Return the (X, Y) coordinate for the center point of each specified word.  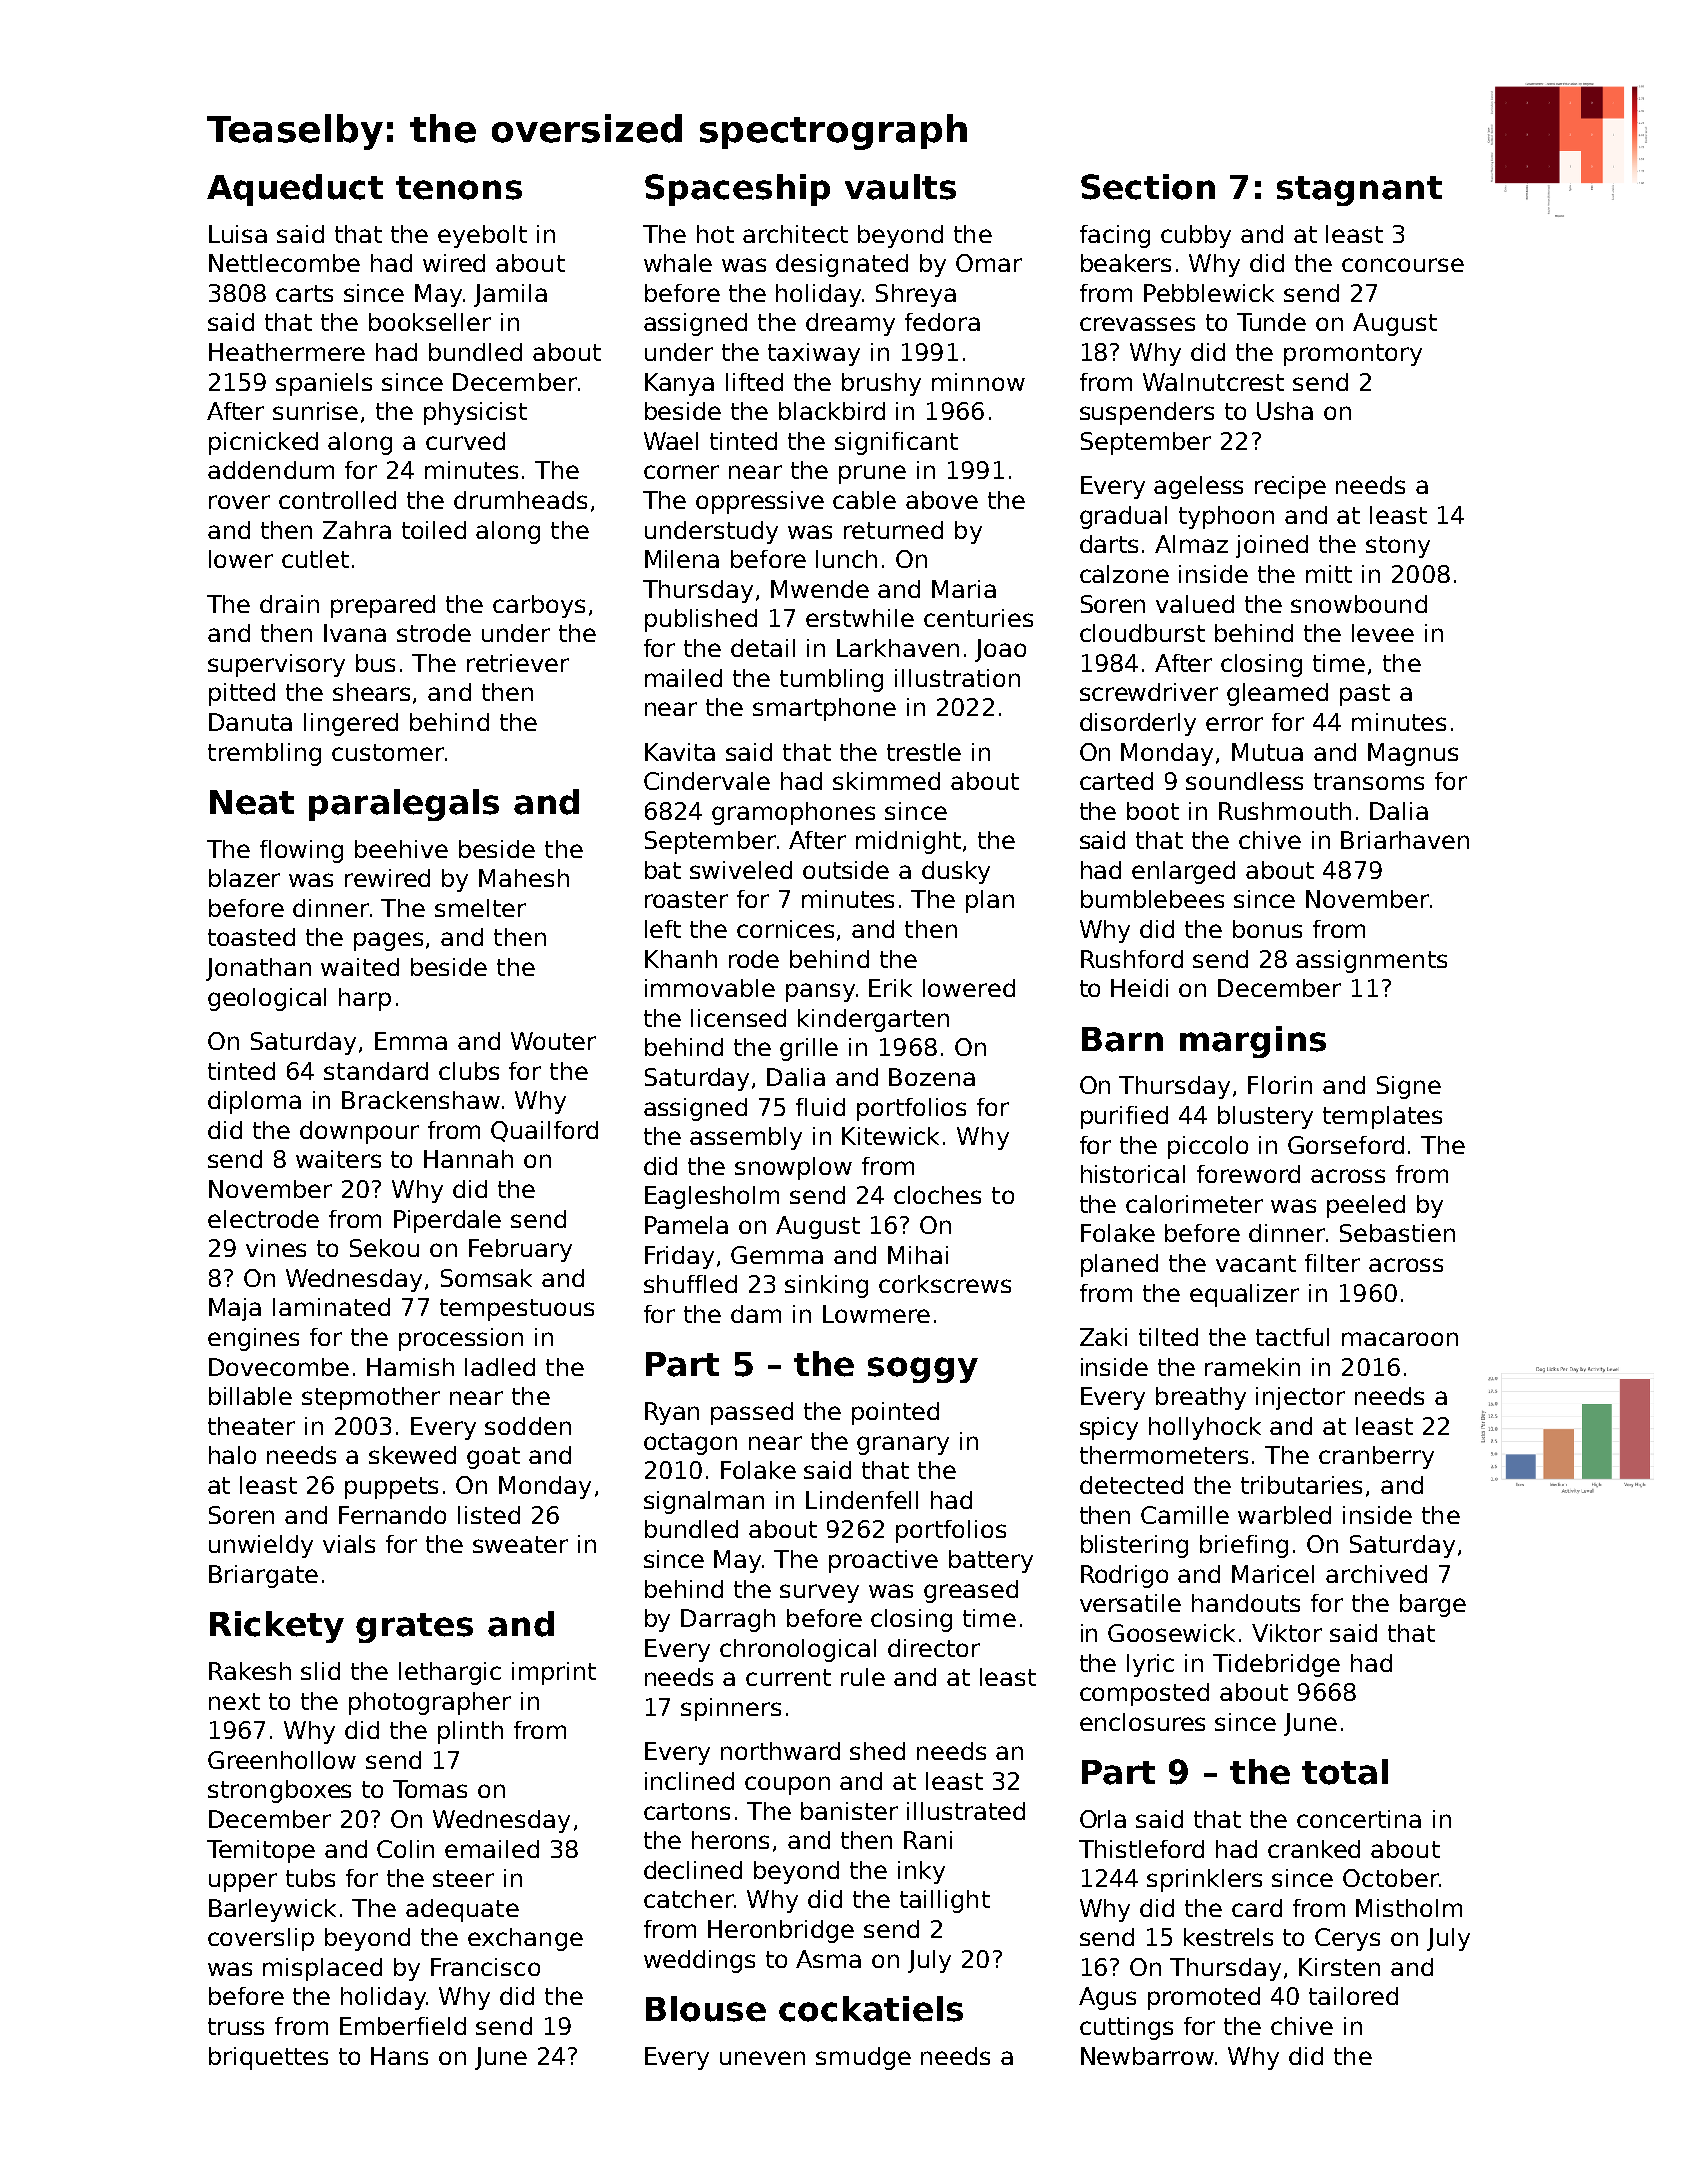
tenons (459, 188)
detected (1131, 1485)
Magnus (1413, 754)
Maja (235, 1309)
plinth (470, 1732)
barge (1433, 1605)
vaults (900, 187)
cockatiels (871, 2009)
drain (289, 604)
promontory (1353, 355)
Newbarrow (1147, 2056)
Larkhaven (898, 648)
